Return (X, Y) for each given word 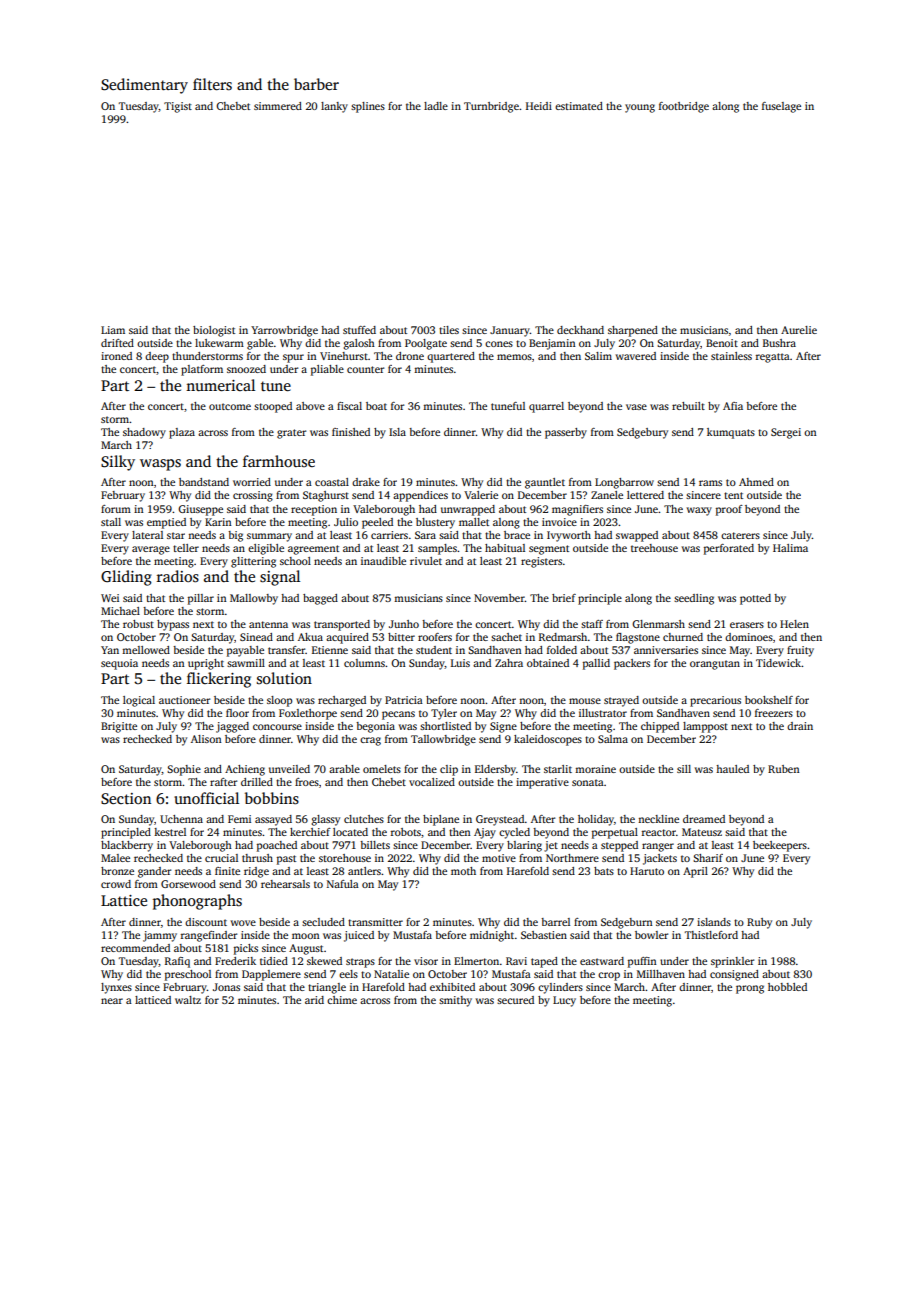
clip (449, 770)
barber (316, 84)
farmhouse (279, 461)
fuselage (781, 107)
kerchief (310, 832)
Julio (346, 522)
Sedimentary (144, 86)
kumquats (731, 433)
